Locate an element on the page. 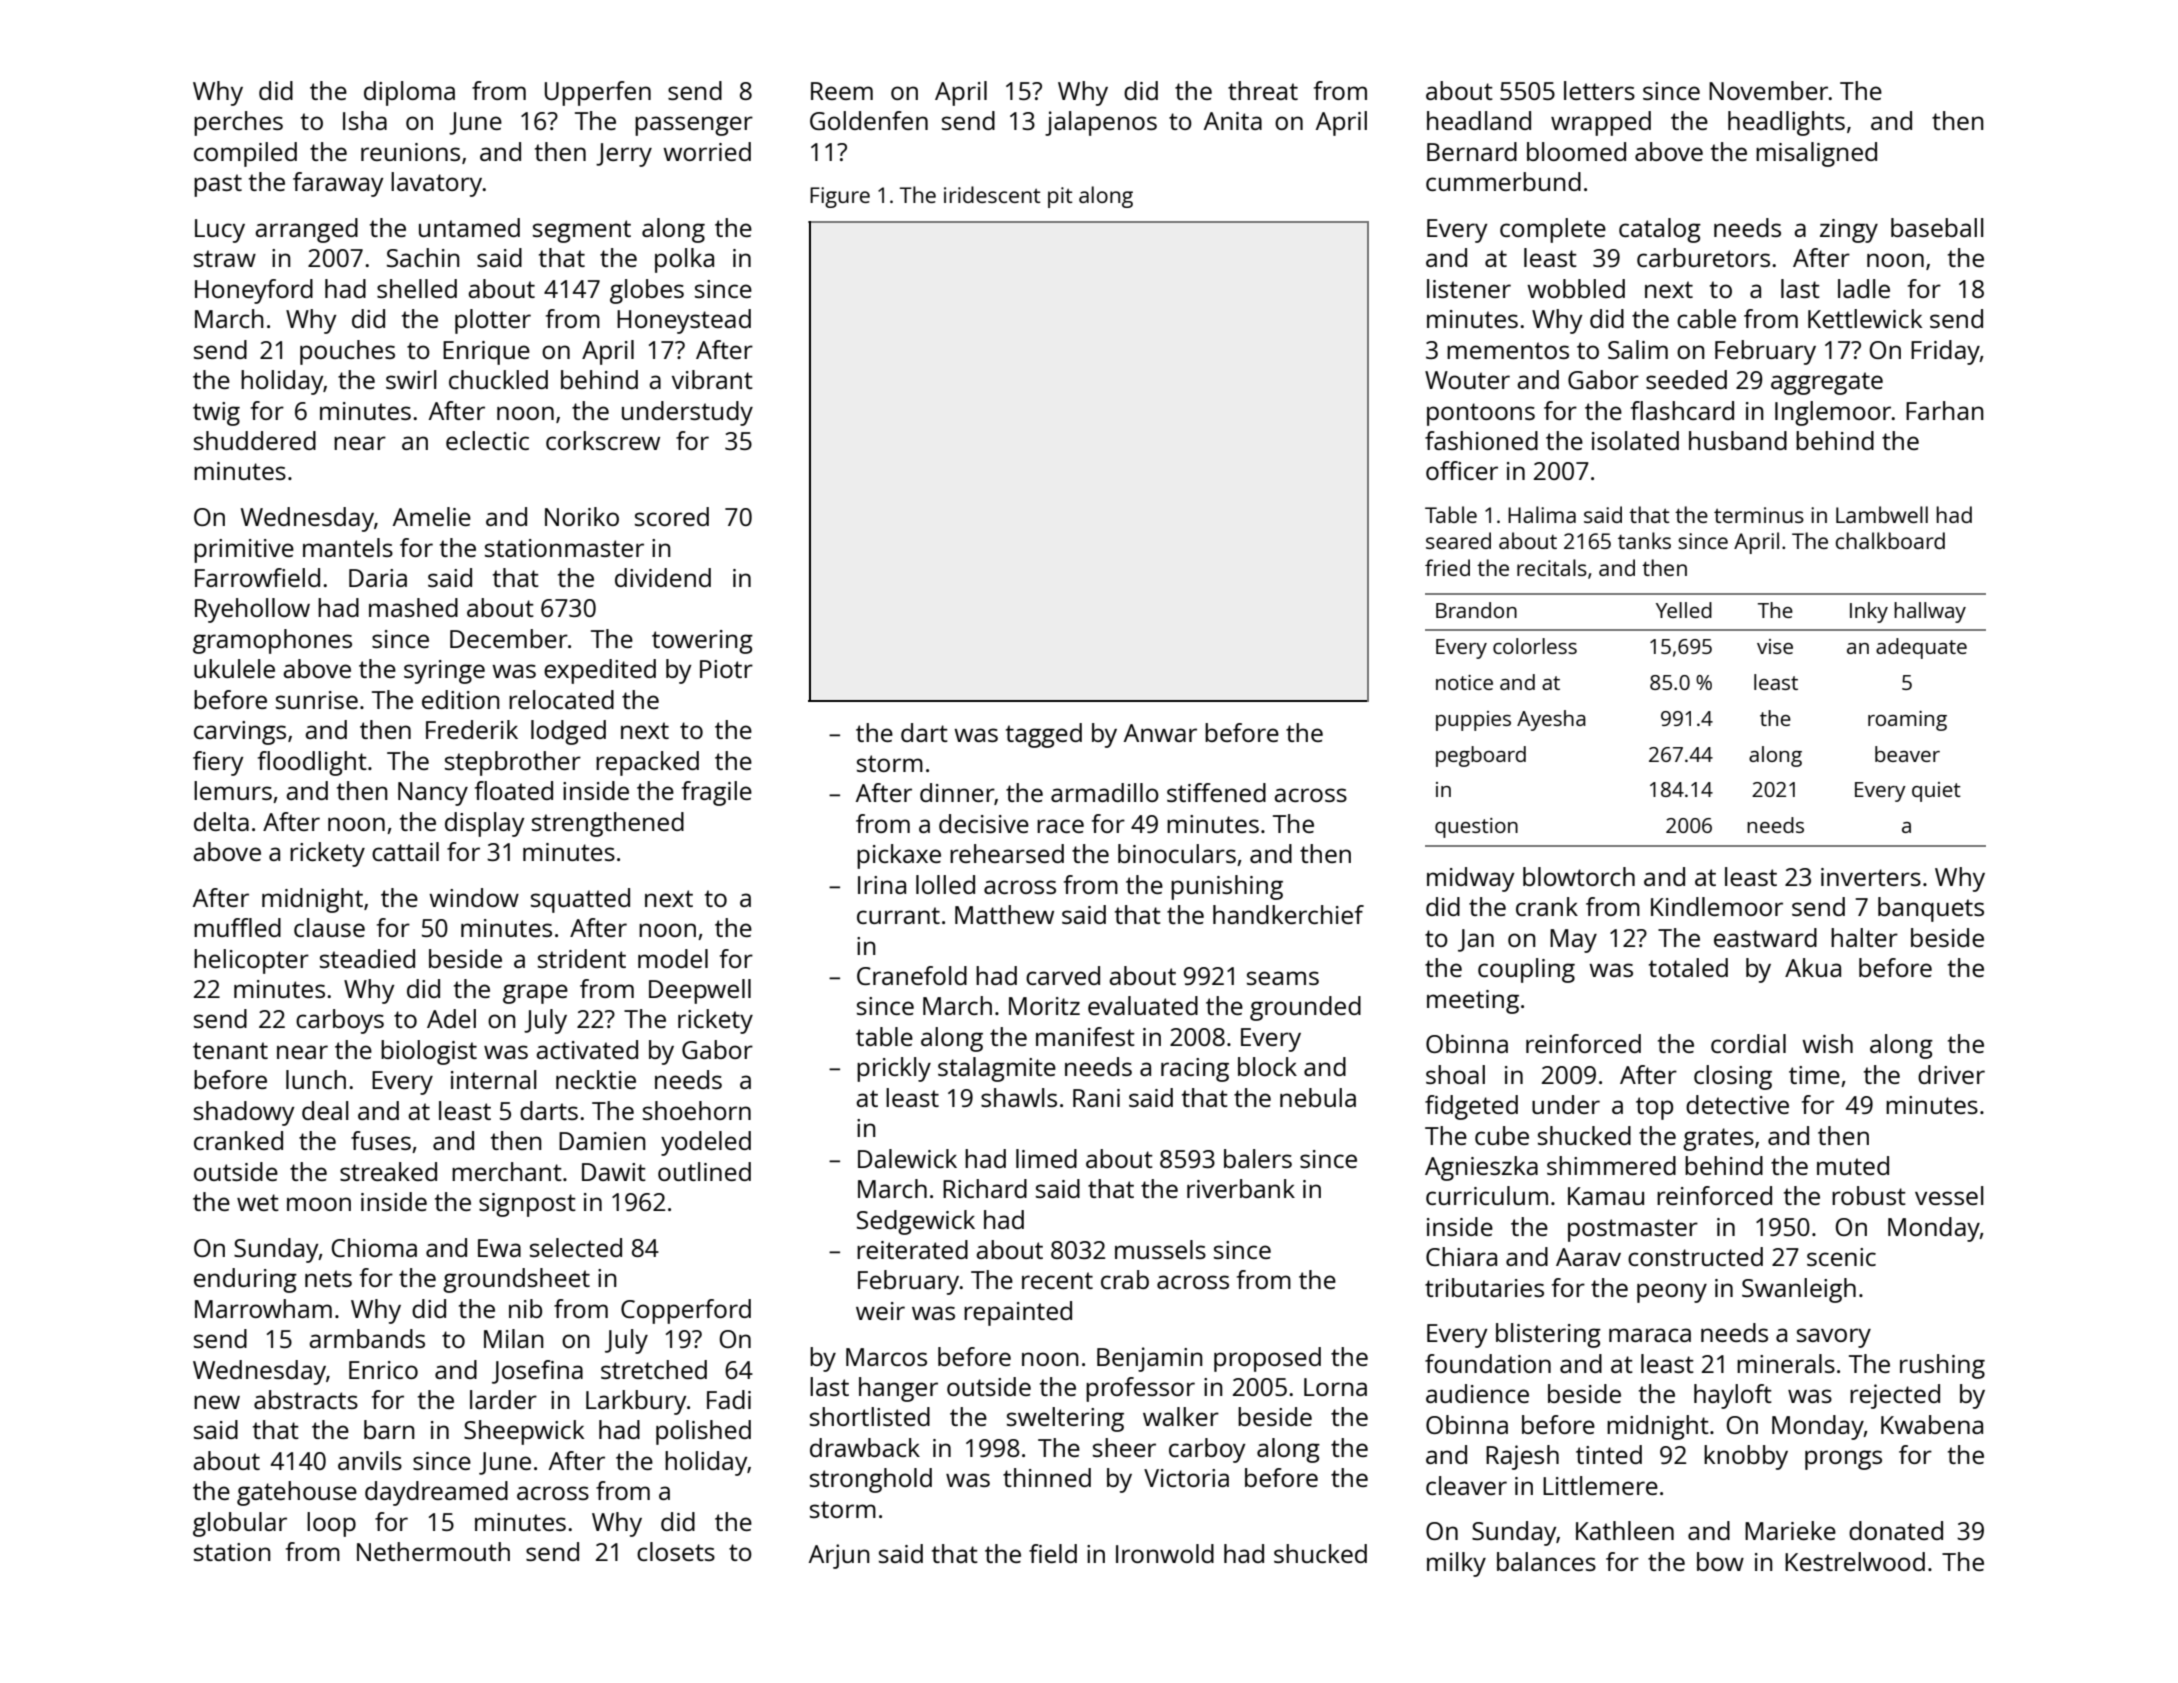 Image resolution: width=2178 pixels, height=1683 pixels. milky is located at coordinates (1456, 1564).
